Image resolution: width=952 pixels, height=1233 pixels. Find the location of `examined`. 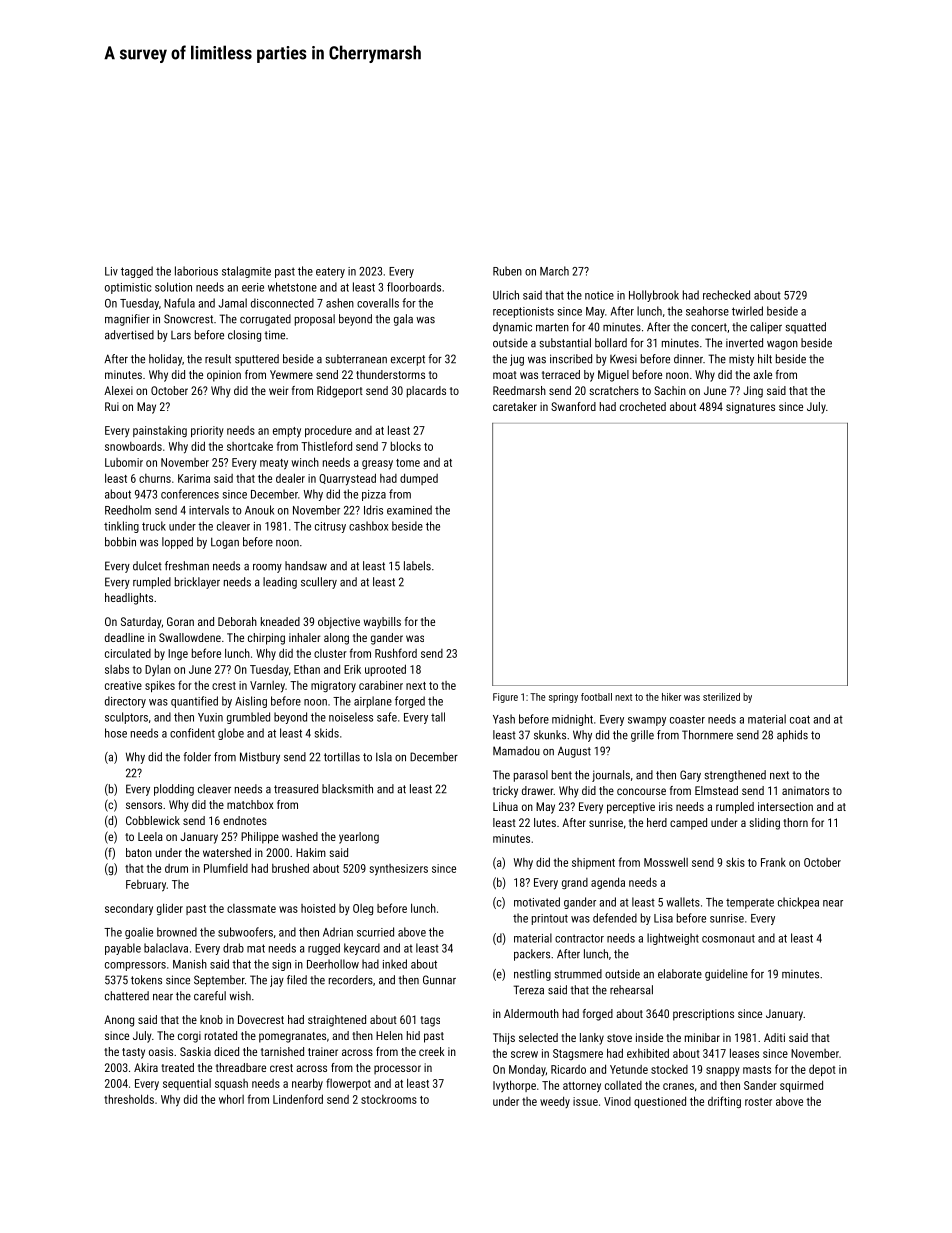

examined is located at coordinates (409, 510).
